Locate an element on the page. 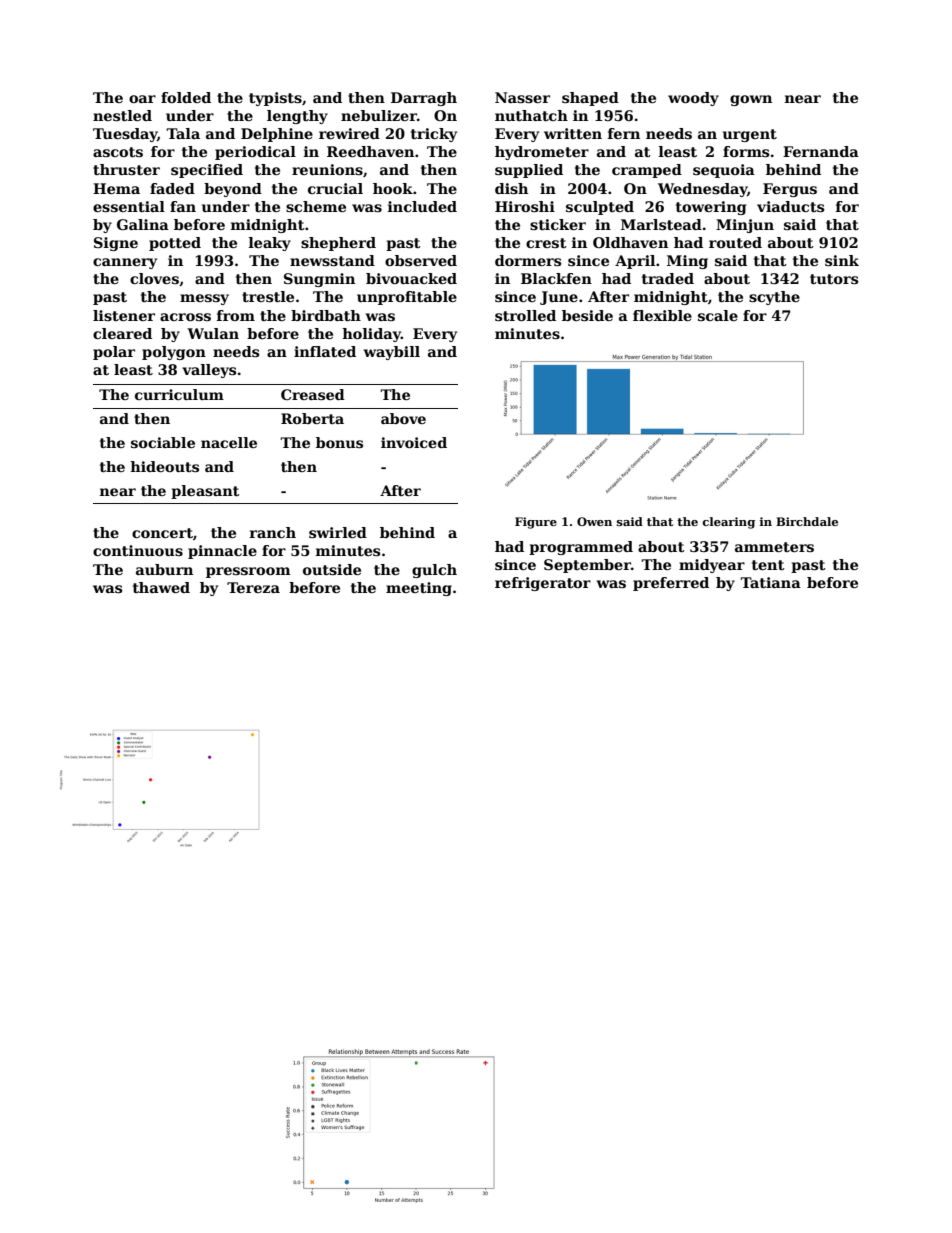  Darragh is located at coordinates (424, 99).
